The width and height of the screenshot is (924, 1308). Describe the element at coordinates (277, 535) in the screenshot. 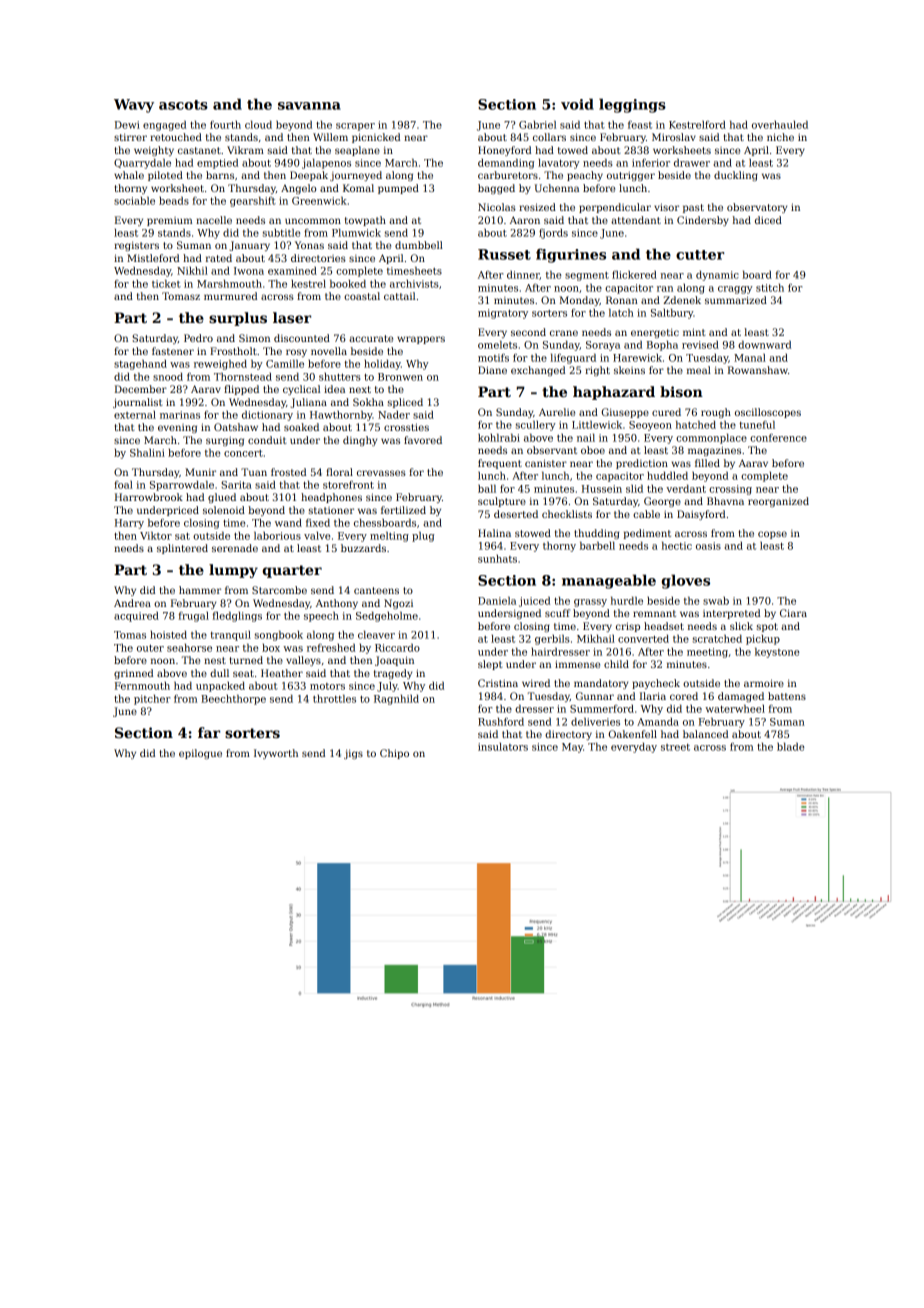

I see `laborious` at that location.
